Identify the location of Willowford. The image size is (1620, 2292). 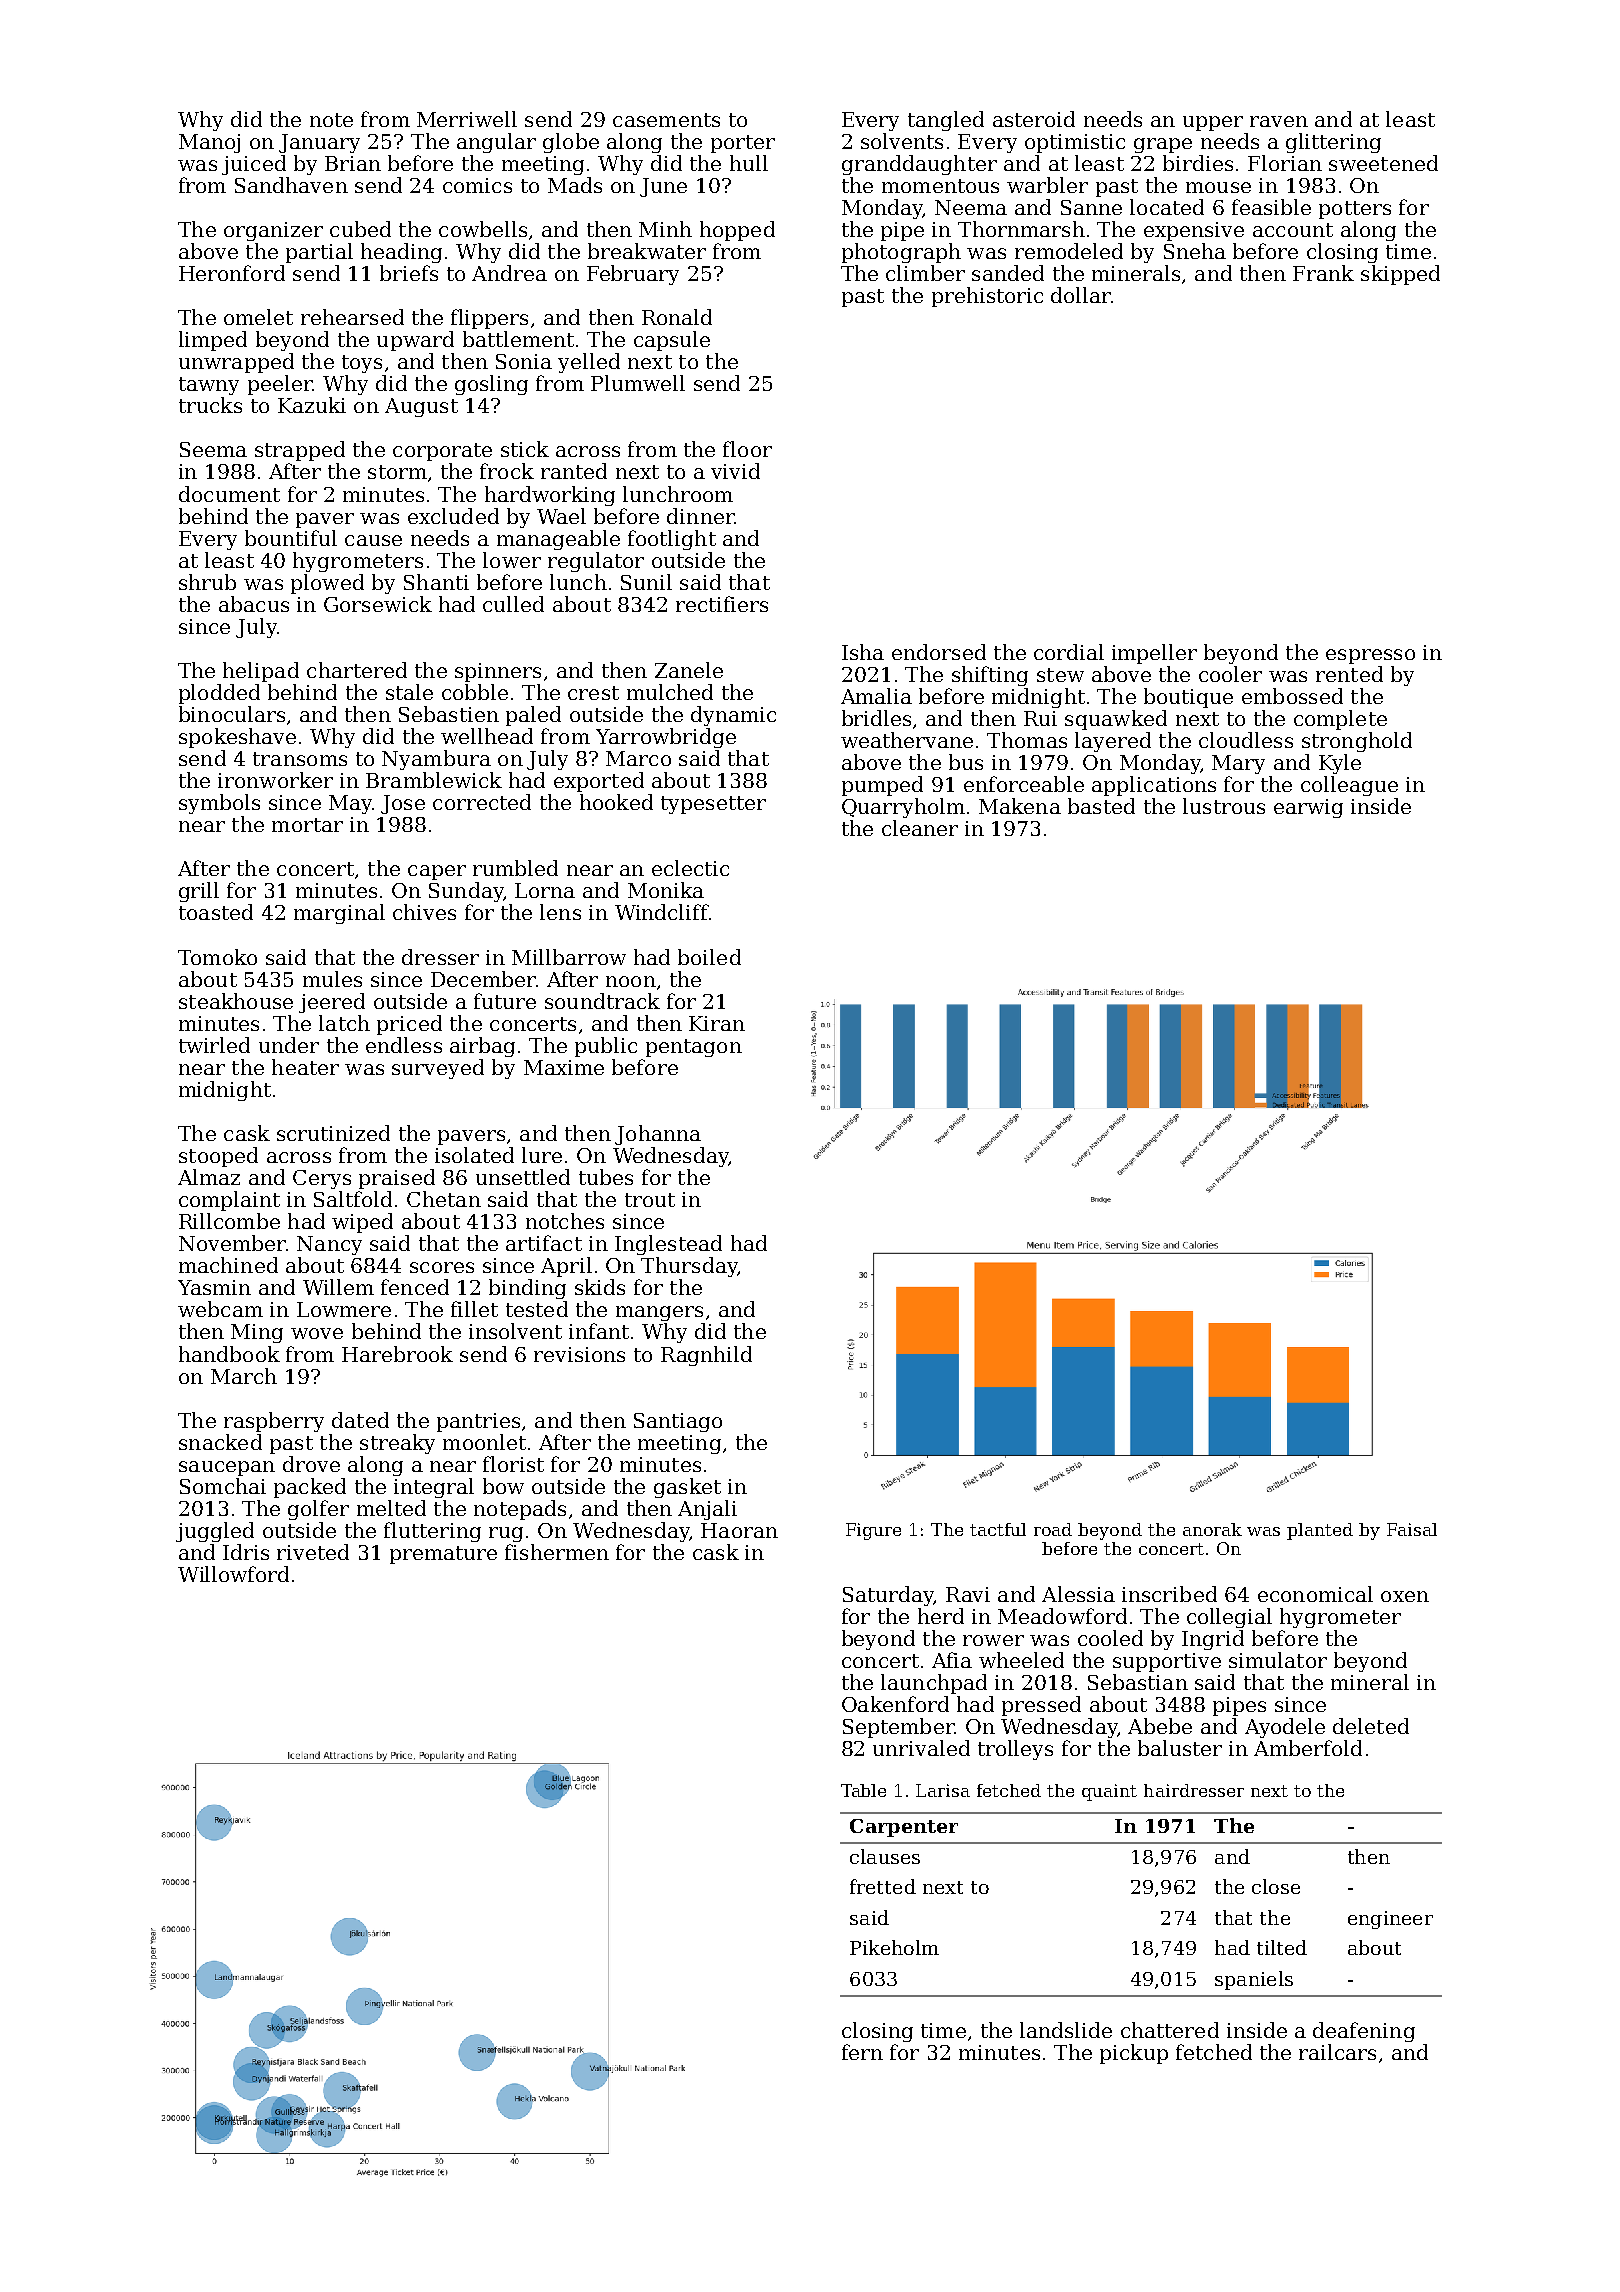
(233, 1574).
